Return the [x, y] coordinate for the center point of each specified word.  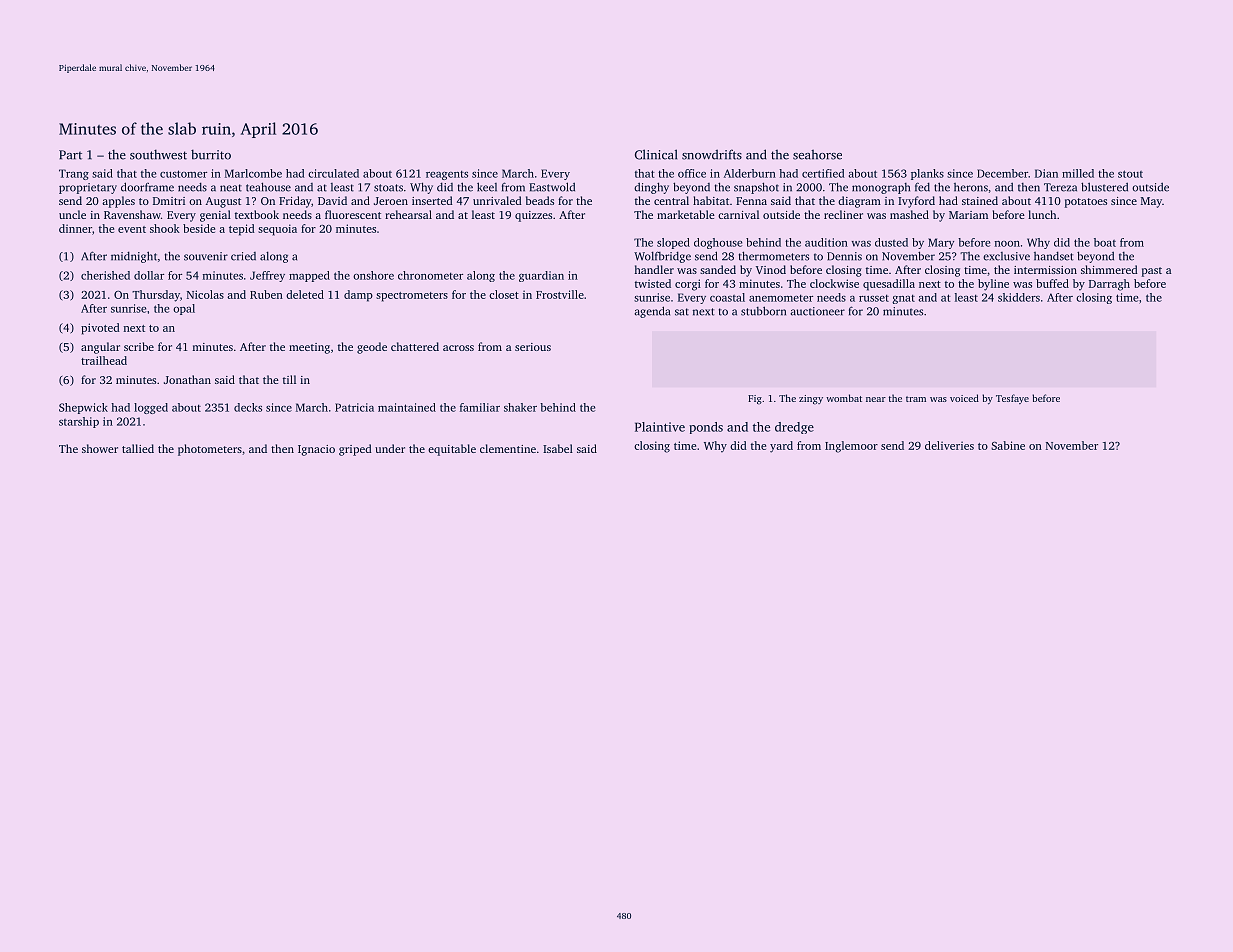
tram [916, 399]
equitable [452, 450]
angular [100, 348]
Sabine [1008, 445]
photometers [210, 450]
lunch [1042, 214]
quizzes [533, 216]
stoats [388, 188]
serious [533, 347]
